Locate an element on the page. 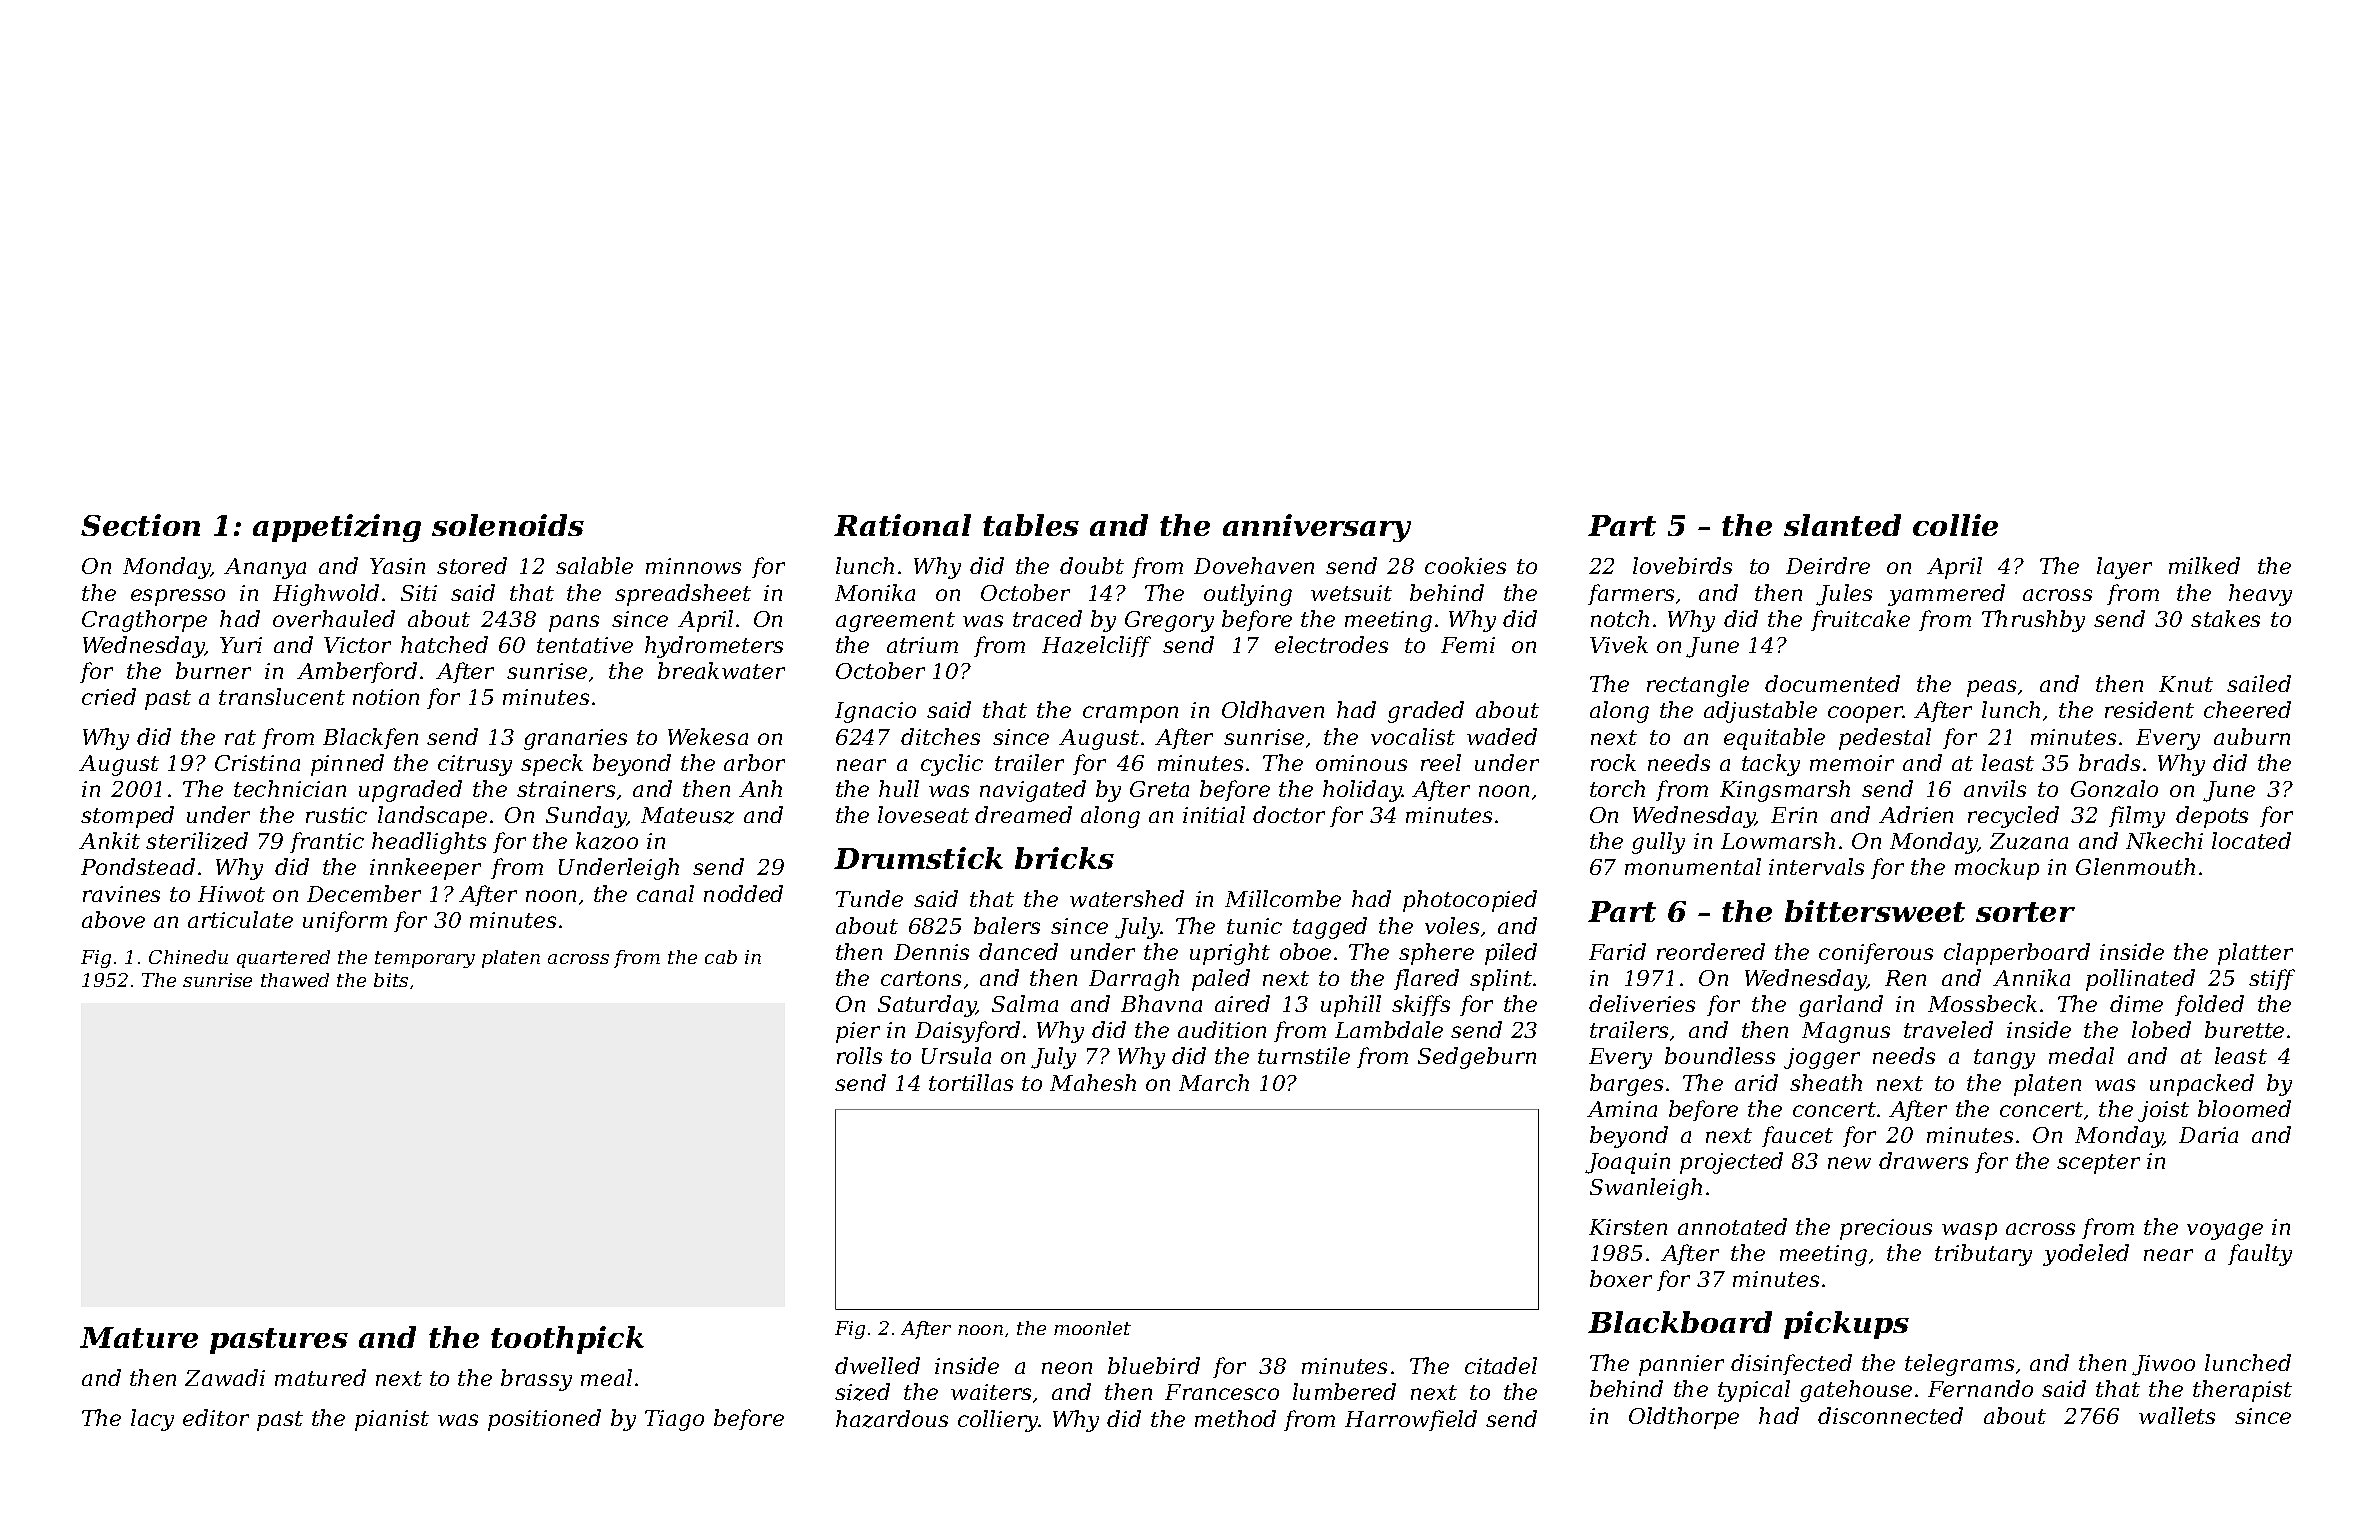  hazardous is located at coordinates (892, 1419).
